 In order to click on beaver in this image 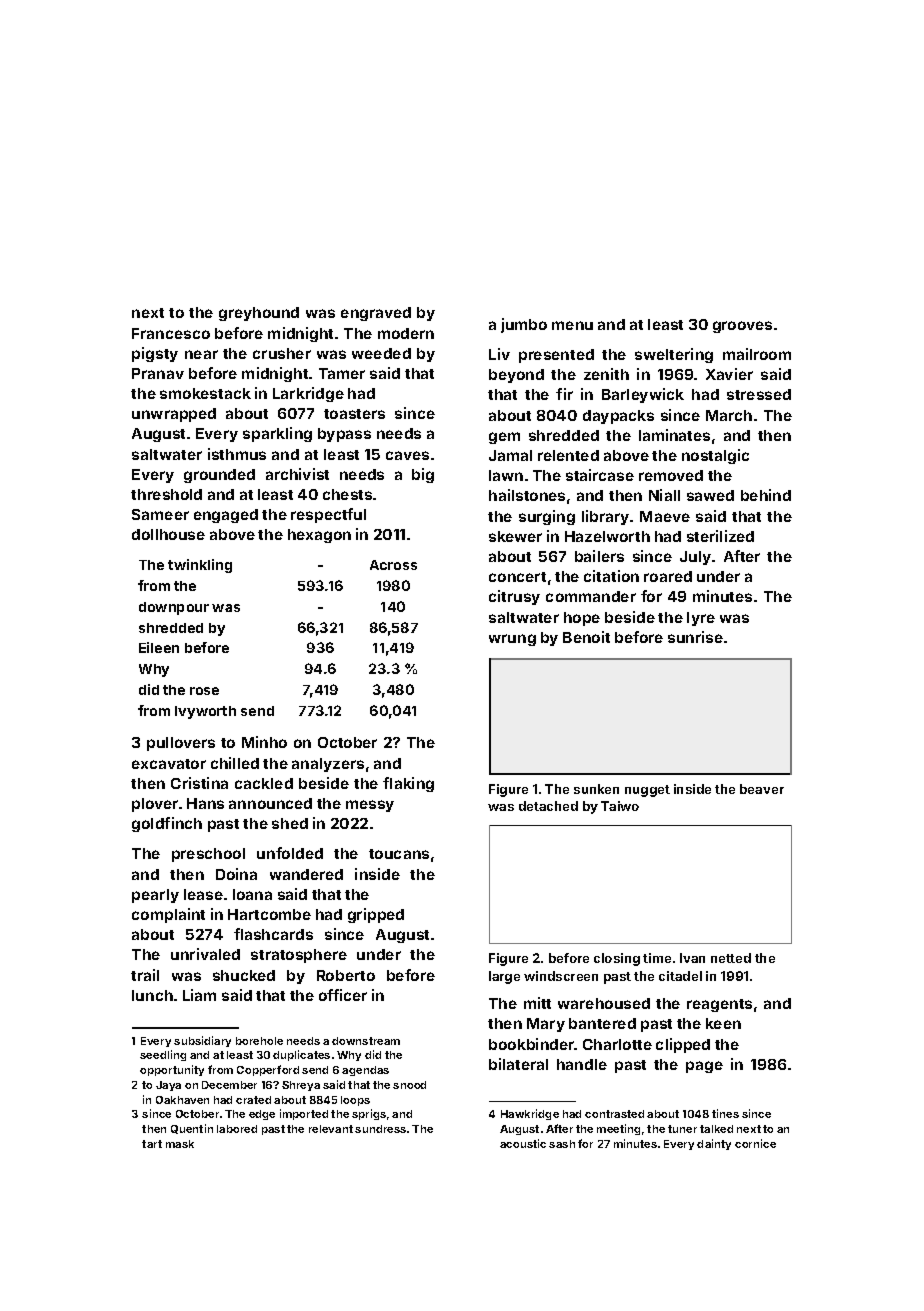, I will do `click(762, 789)`.
